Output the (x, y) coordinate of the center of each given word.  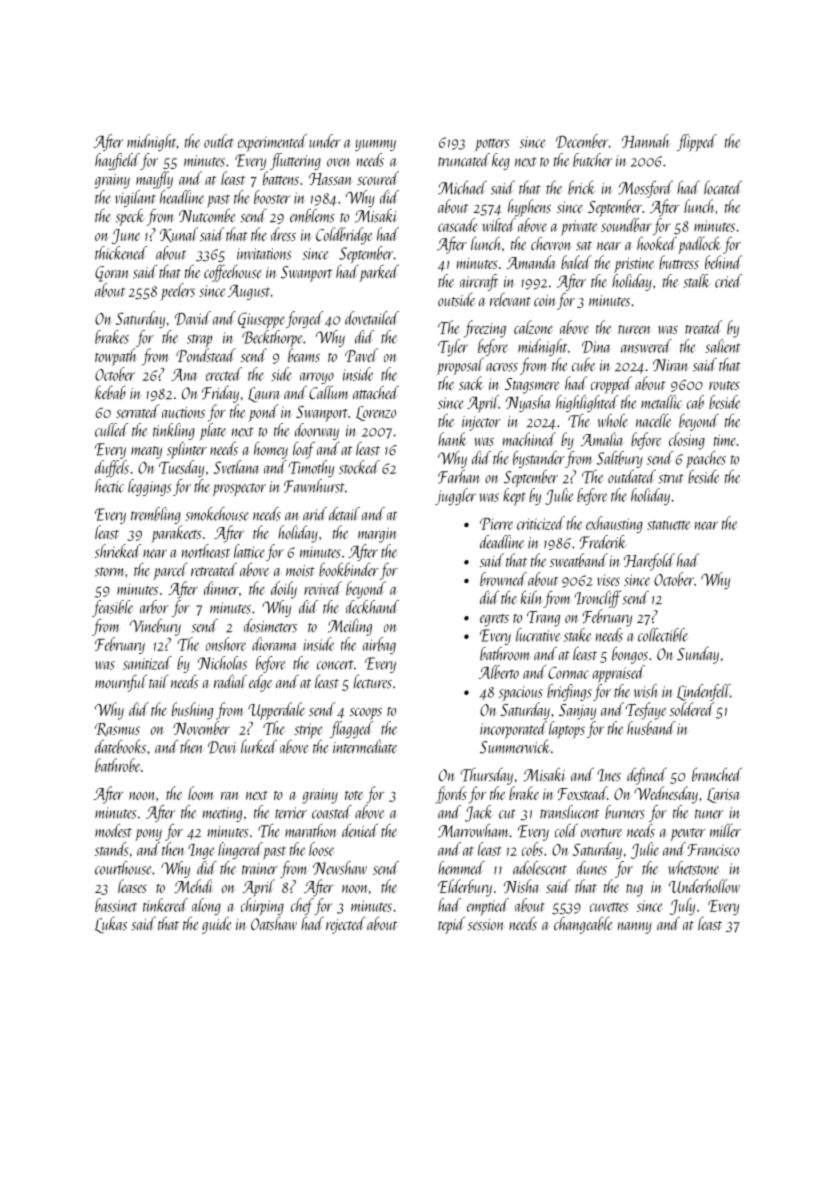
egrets (494, 620)
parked (379, 273)
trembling (156, 515)
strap (199, 341)
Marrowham (473, 830)
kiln (531, 597)
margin (377, 535)
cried (728, 281)
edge (260, 683)
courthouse (123, 868)
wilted (499, 225)
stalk (696, 281)
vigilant (135, 198)
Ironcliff (598, 599)
